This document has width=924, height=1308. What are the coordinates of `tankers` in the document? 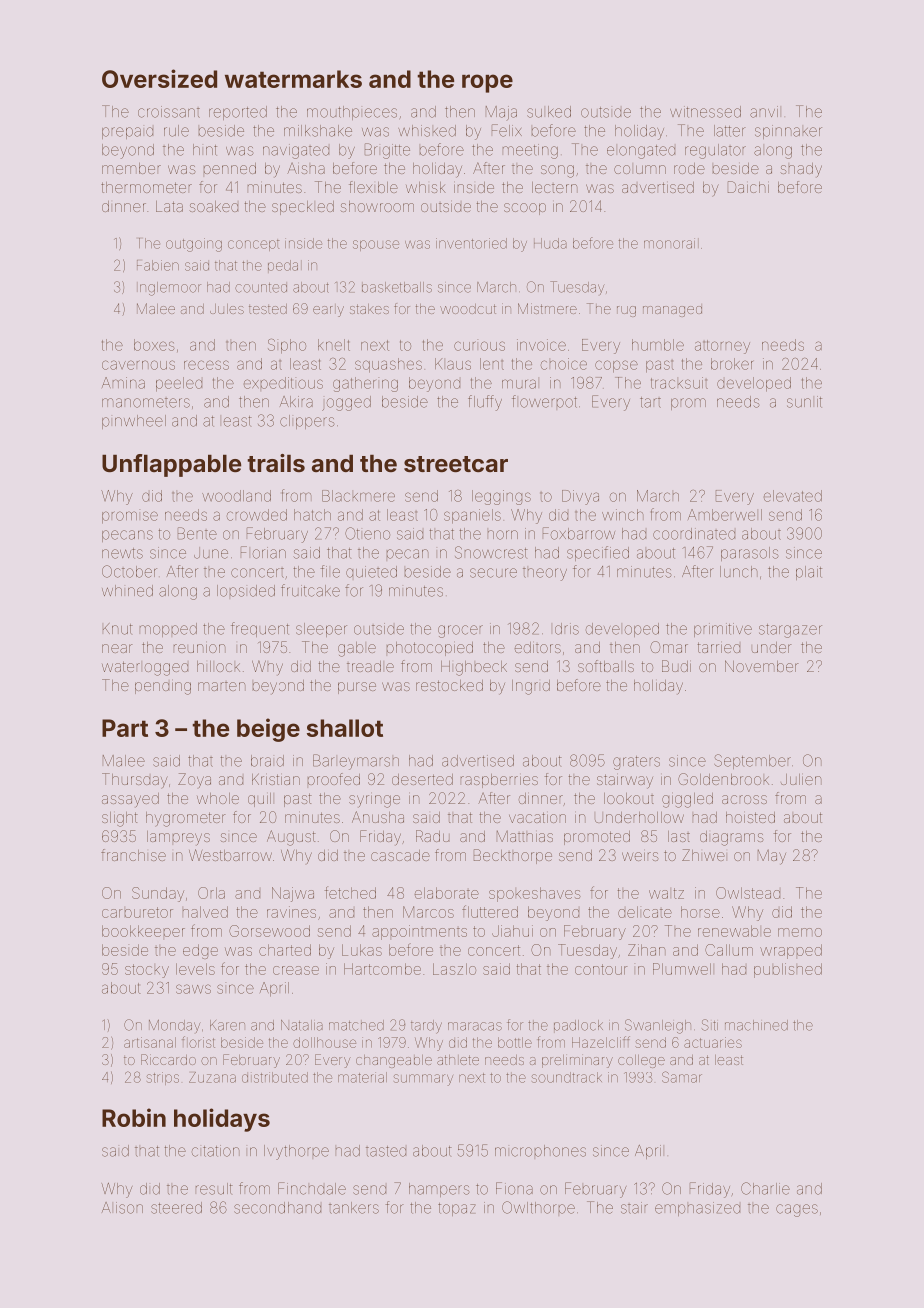 It's located at (354, 1208).
